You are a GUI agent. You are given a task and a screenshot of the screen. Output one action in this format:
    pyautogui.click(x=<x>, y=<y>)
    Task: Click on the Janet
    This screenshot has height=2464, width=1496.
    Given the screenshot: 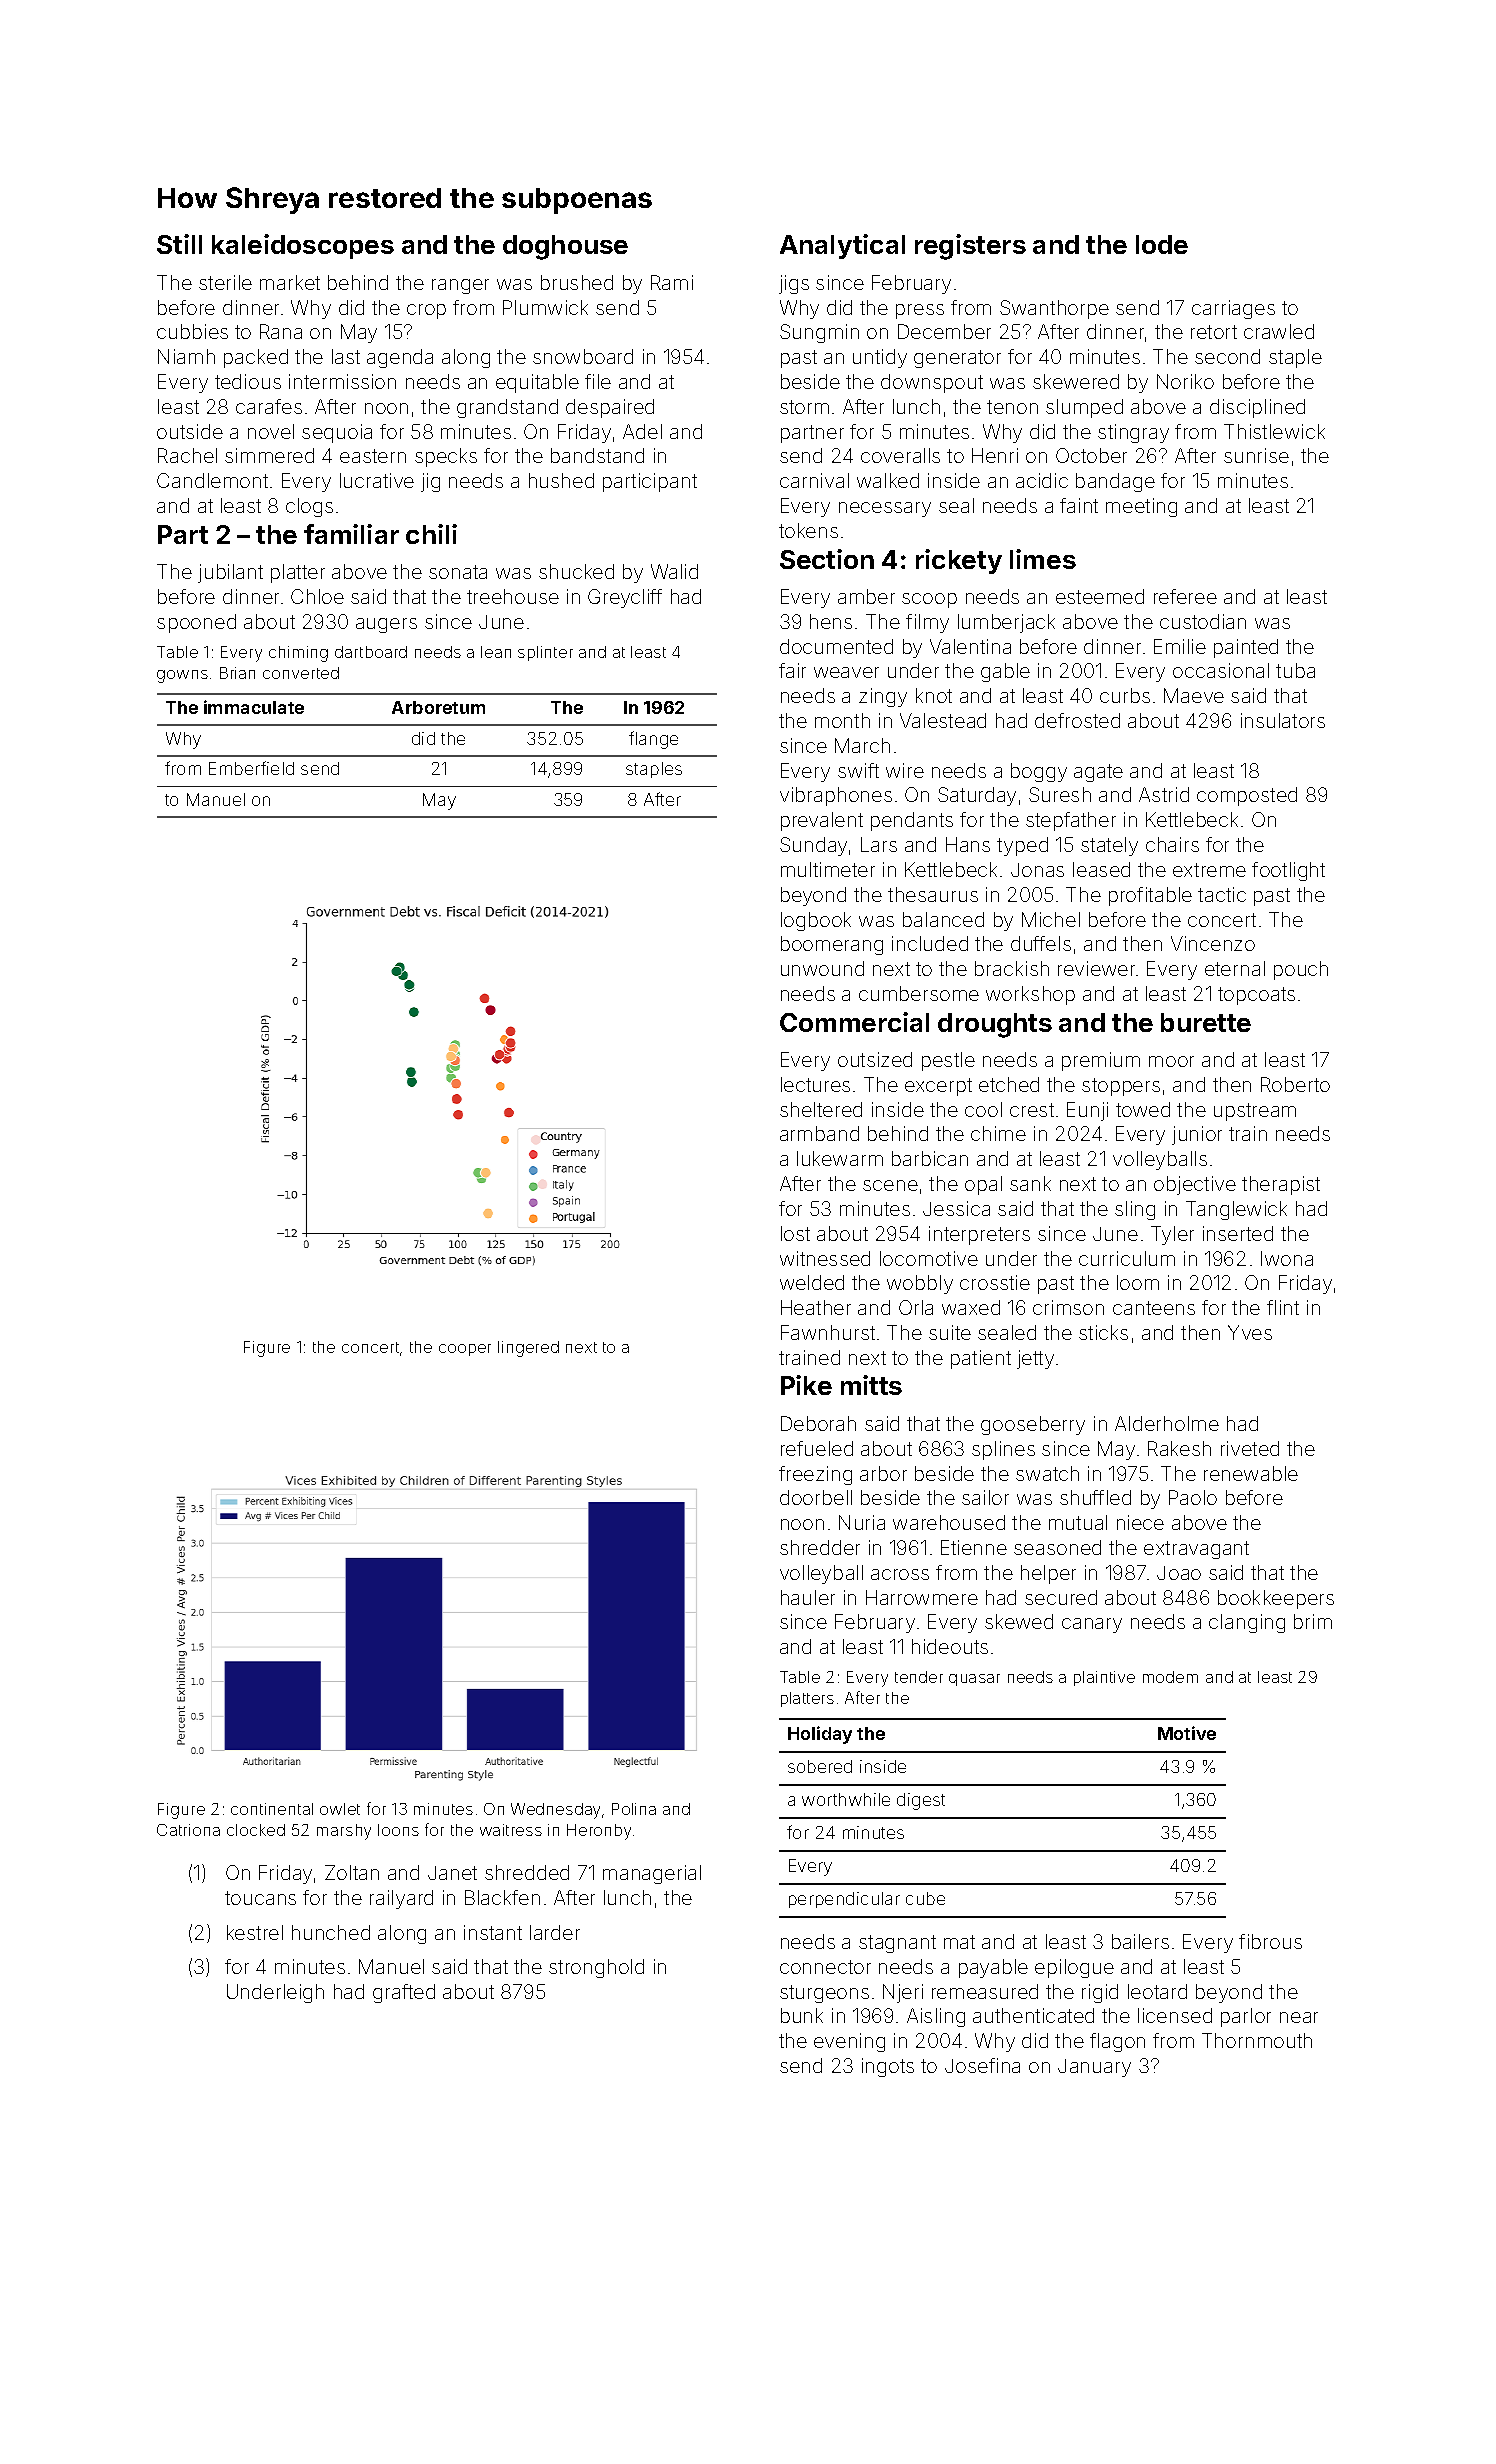 What is the action you would take?
    pyautogui.click(x=452, y=1873)
